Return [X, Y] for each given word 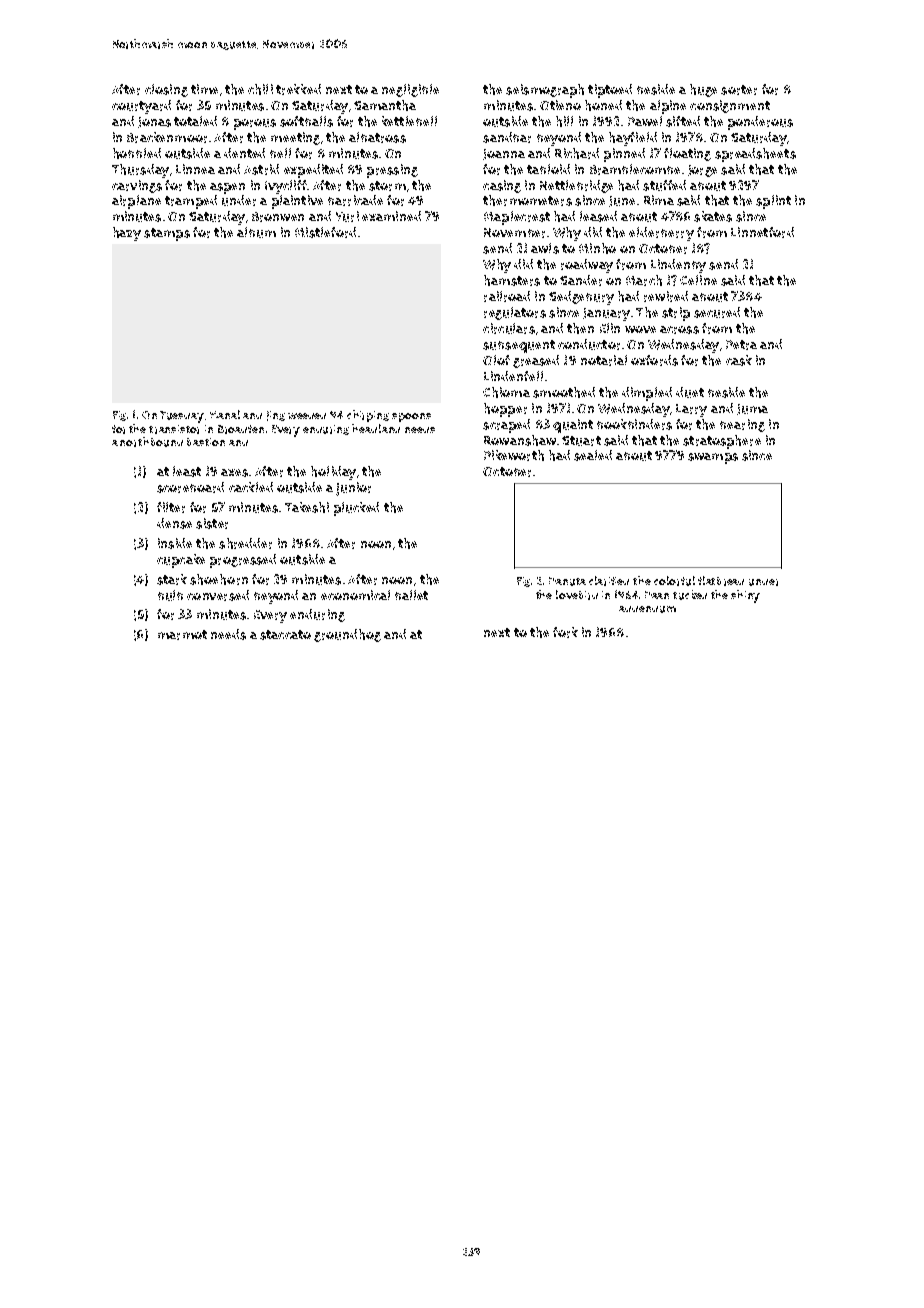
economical [355, 595]
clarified [609, 581]
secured [717, 312]
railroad [507, 296]
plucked [356, 509]
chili [260, 89]
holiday [333, 473]
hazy [127, 234]
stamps [167, 234]
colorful [674, 581]
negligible [410, 90]
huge [703, 90]
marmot [182, 635]
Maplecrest [517, 218]
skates [713, 216]
